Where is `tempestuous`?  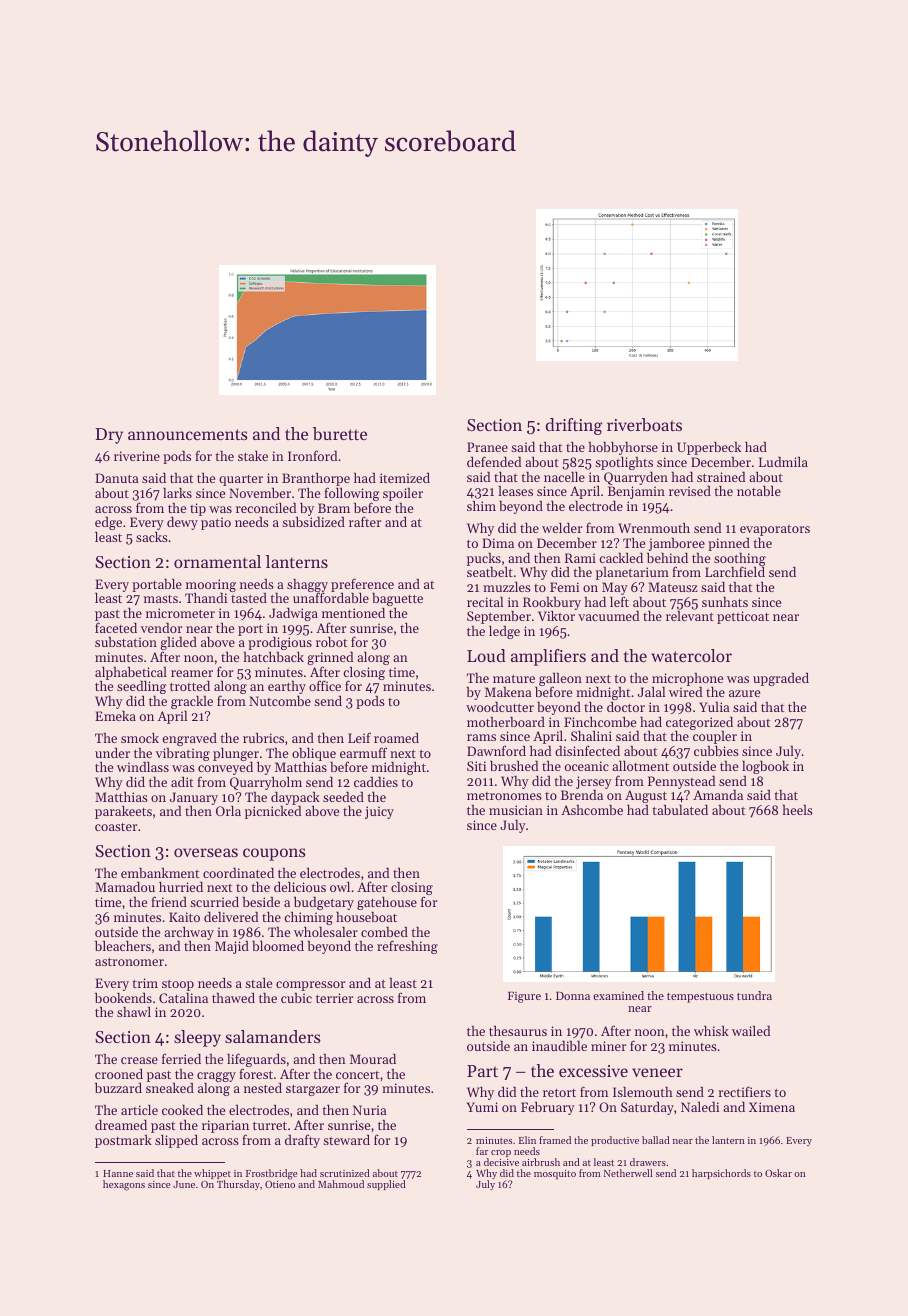 tempestuous is located at coordinates (700, 998).
